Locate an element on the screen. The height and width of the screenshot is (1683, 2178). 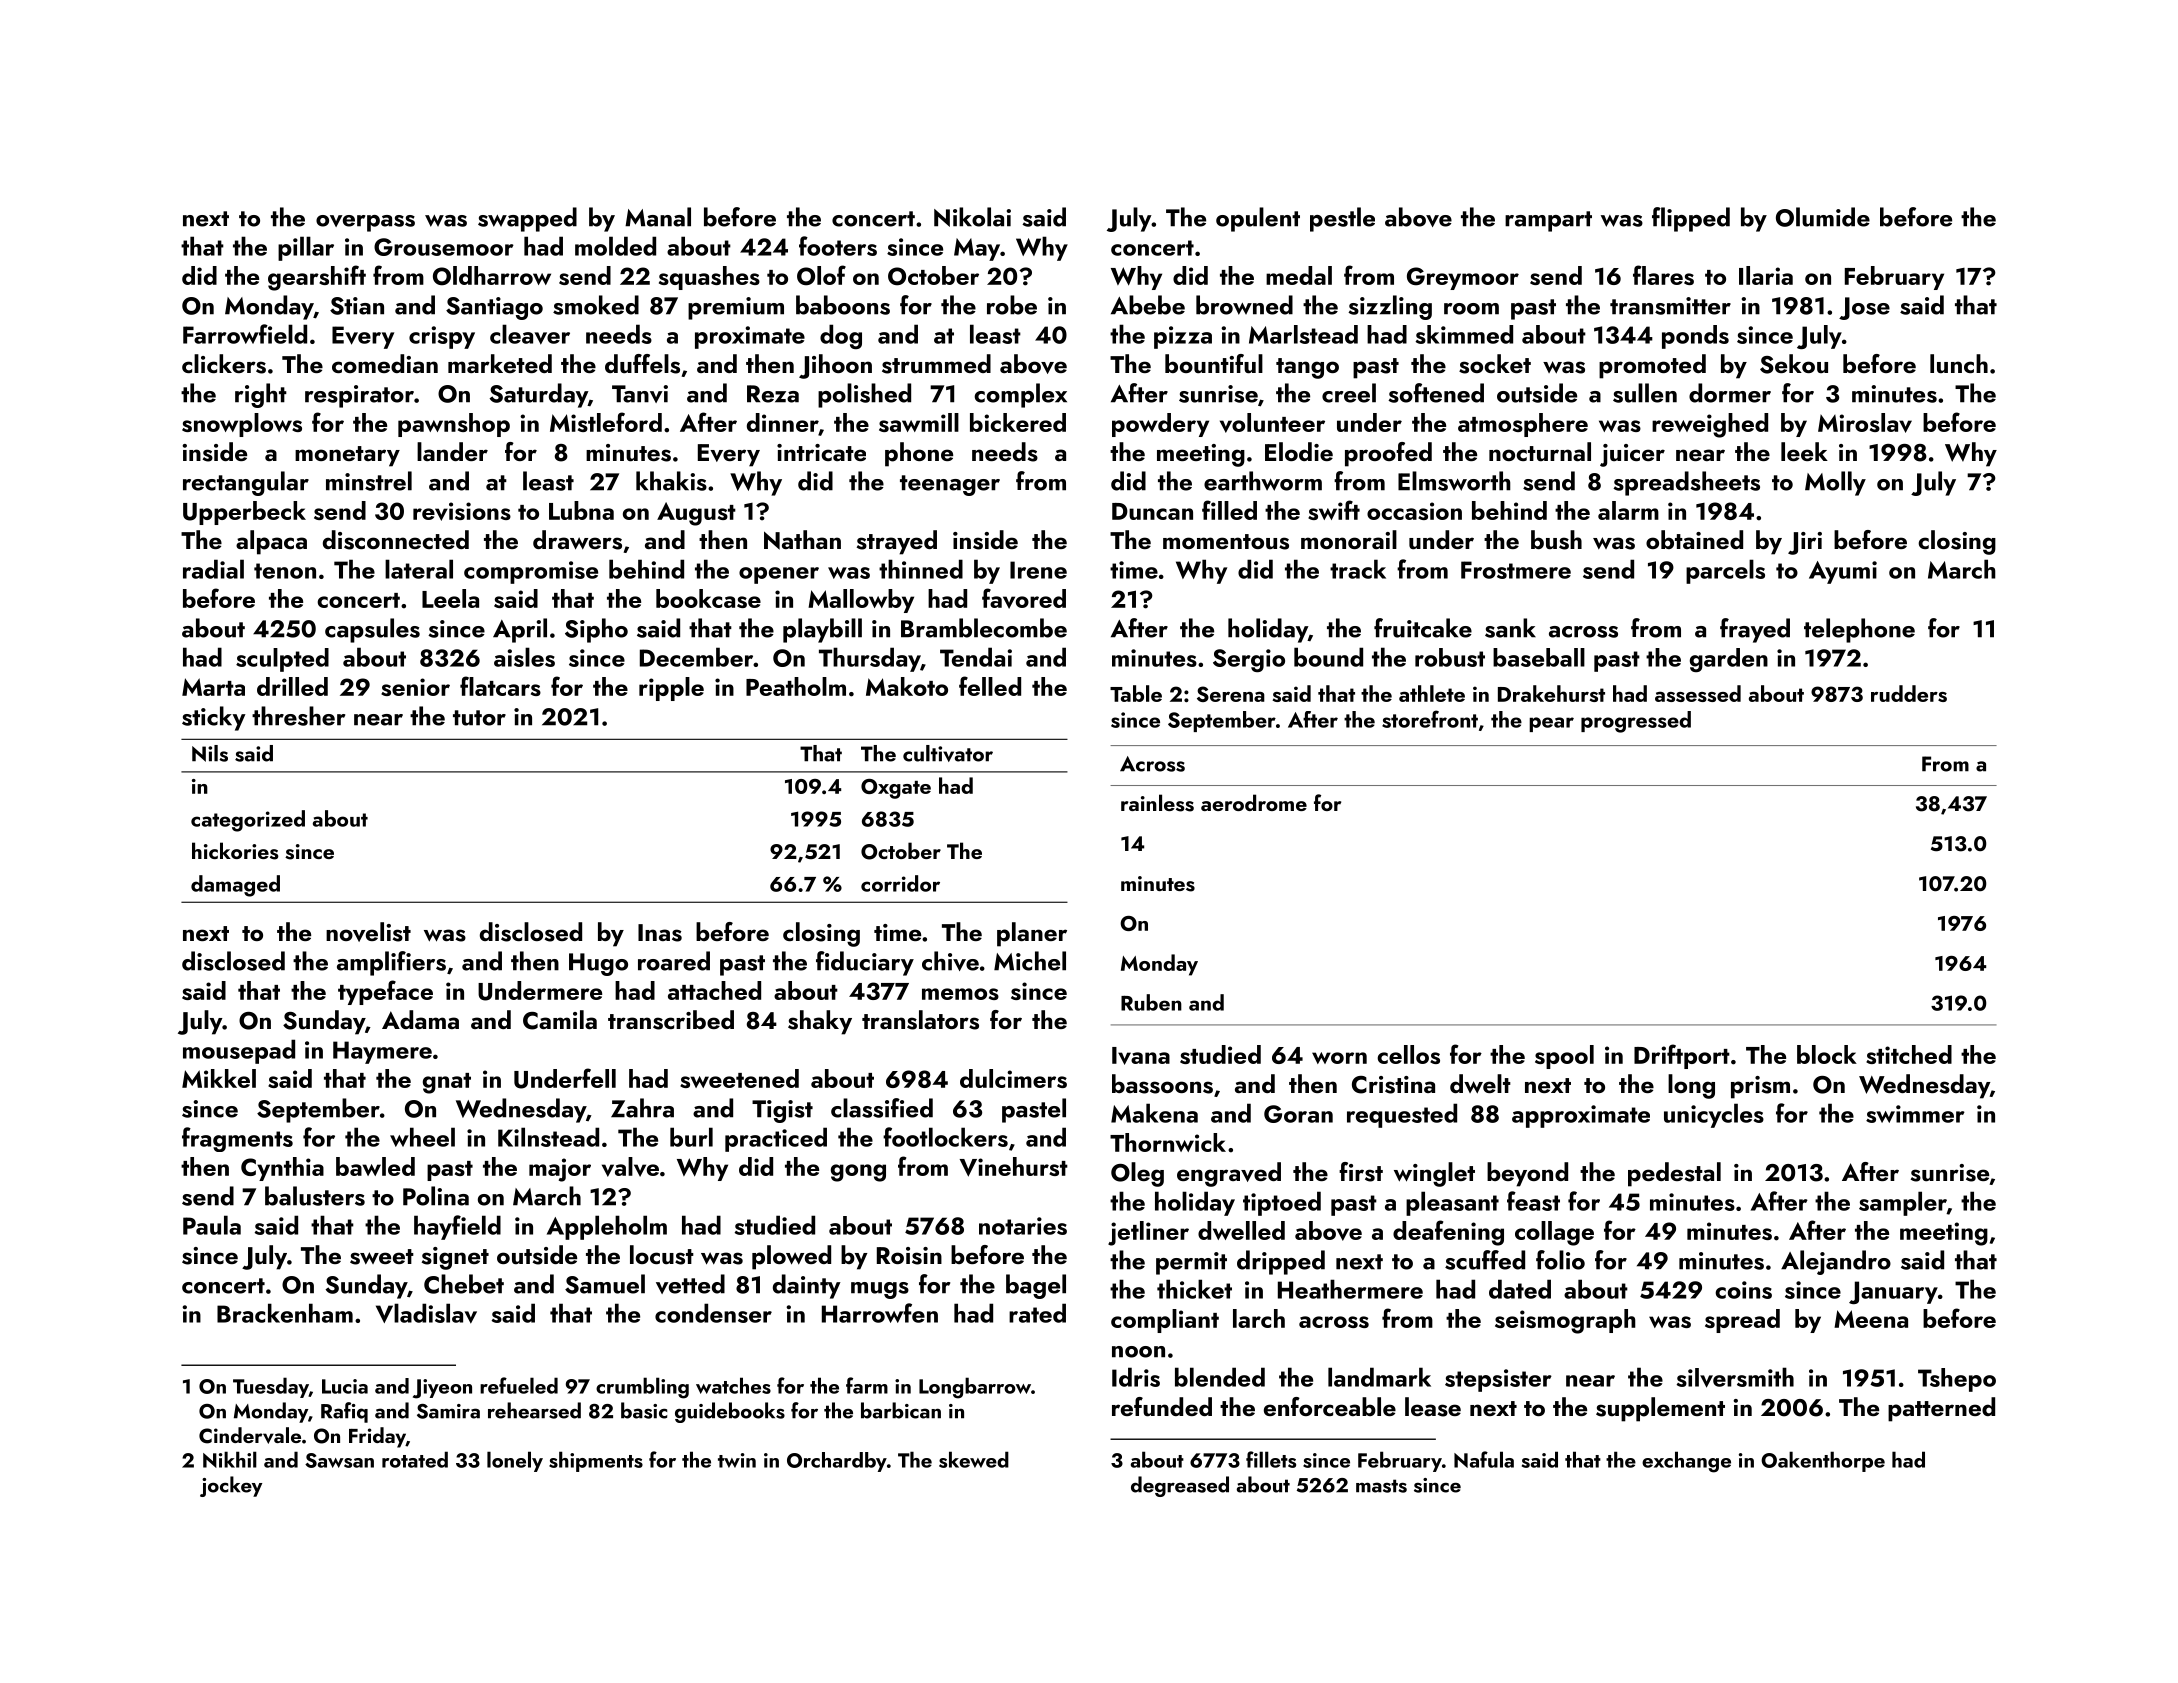
pedestal is located at coordinates (1674, 1174).
